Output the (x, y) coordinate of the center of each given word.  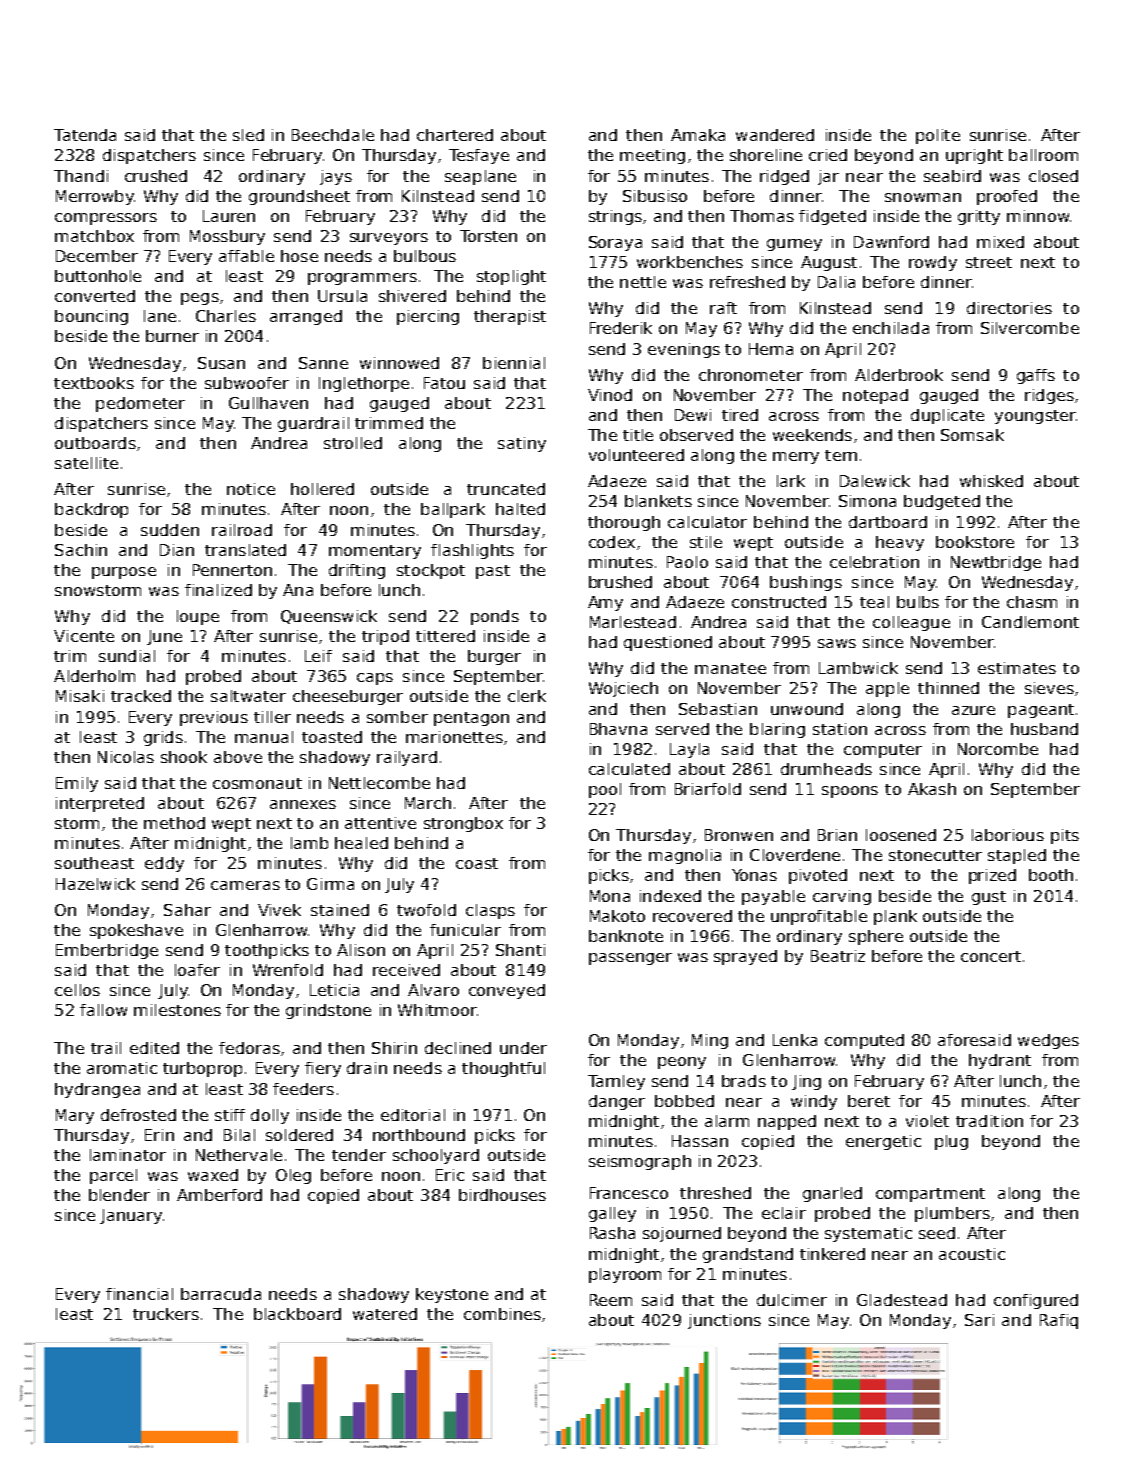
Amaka (698, 135)
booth (1051, 875)
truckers (166, 1314)
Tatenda (85, 135)
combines (502, 1314)
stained (340, 910)
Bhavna (618, 729)
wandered (775, 135)
